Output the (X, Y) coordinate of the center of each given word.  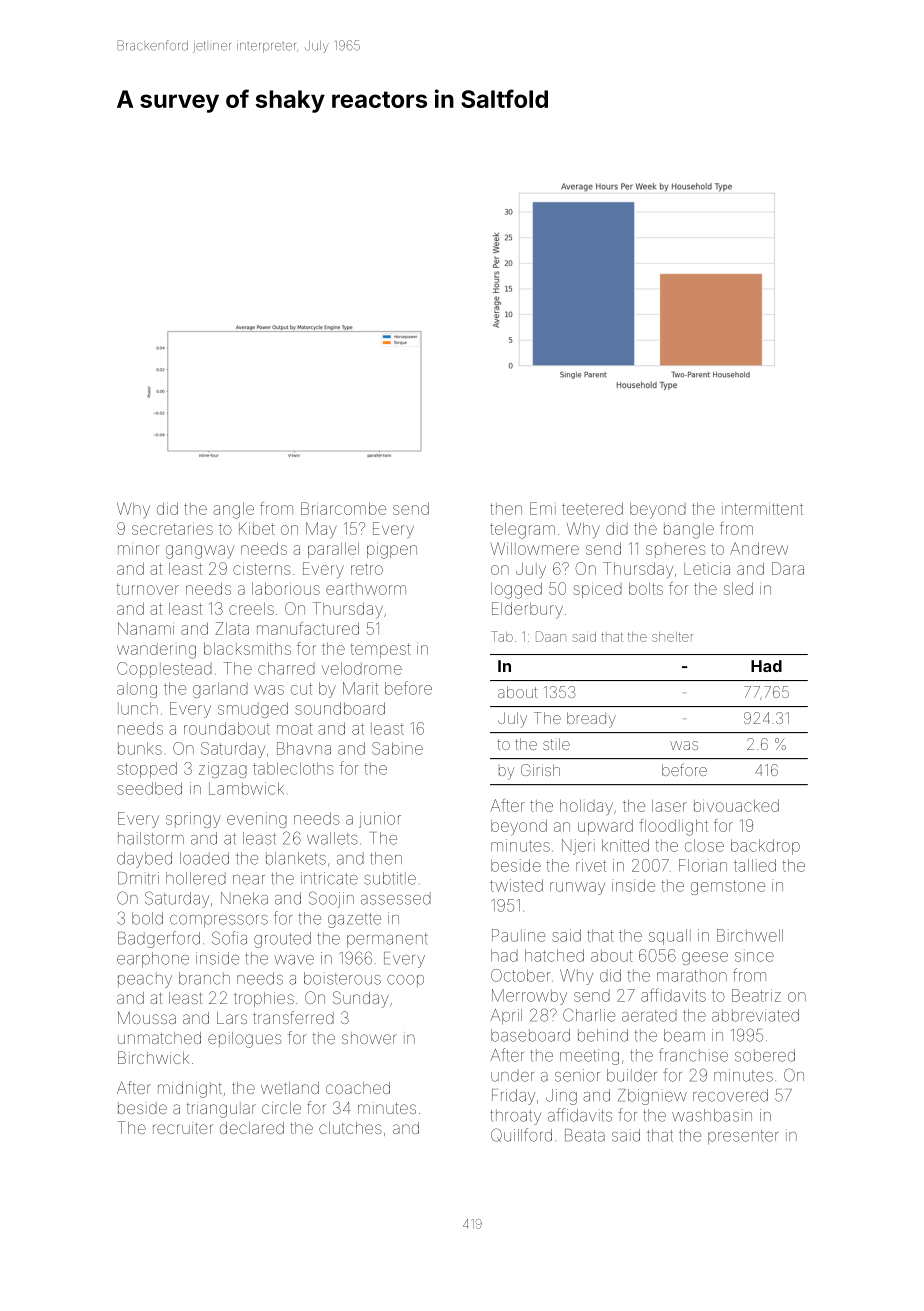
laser (669, 806)
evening (257, 820)
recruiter (183, 1128)
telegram (522, 531)
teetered (592, 508)
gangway (200, 552)
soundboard (340, 708)
